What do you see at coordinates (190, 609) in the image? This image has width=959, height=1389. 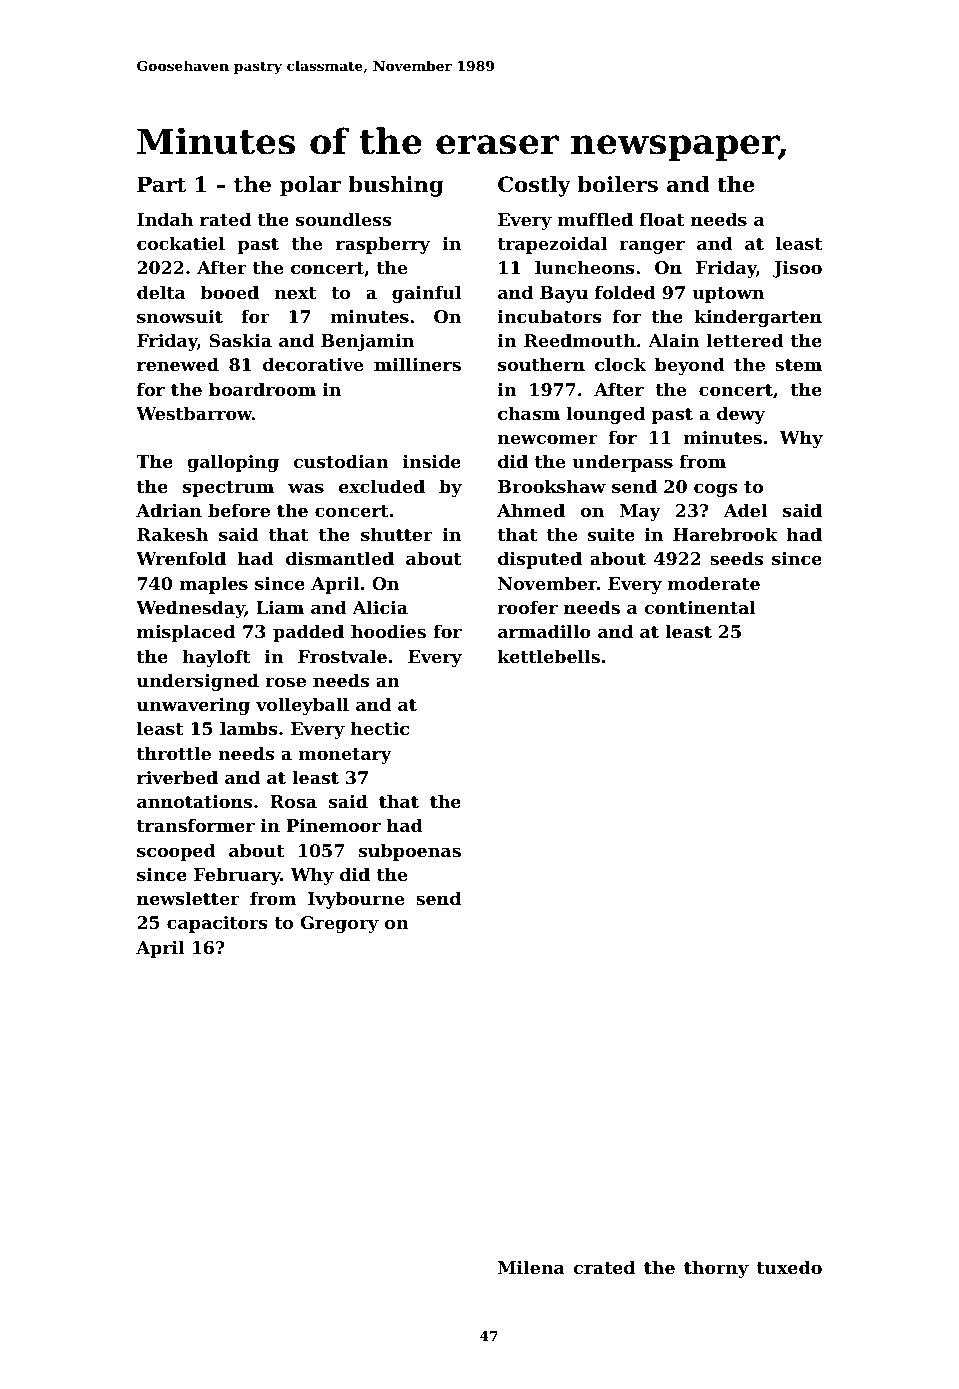 I see `Wednesday` at bounding box center [190, 609].
